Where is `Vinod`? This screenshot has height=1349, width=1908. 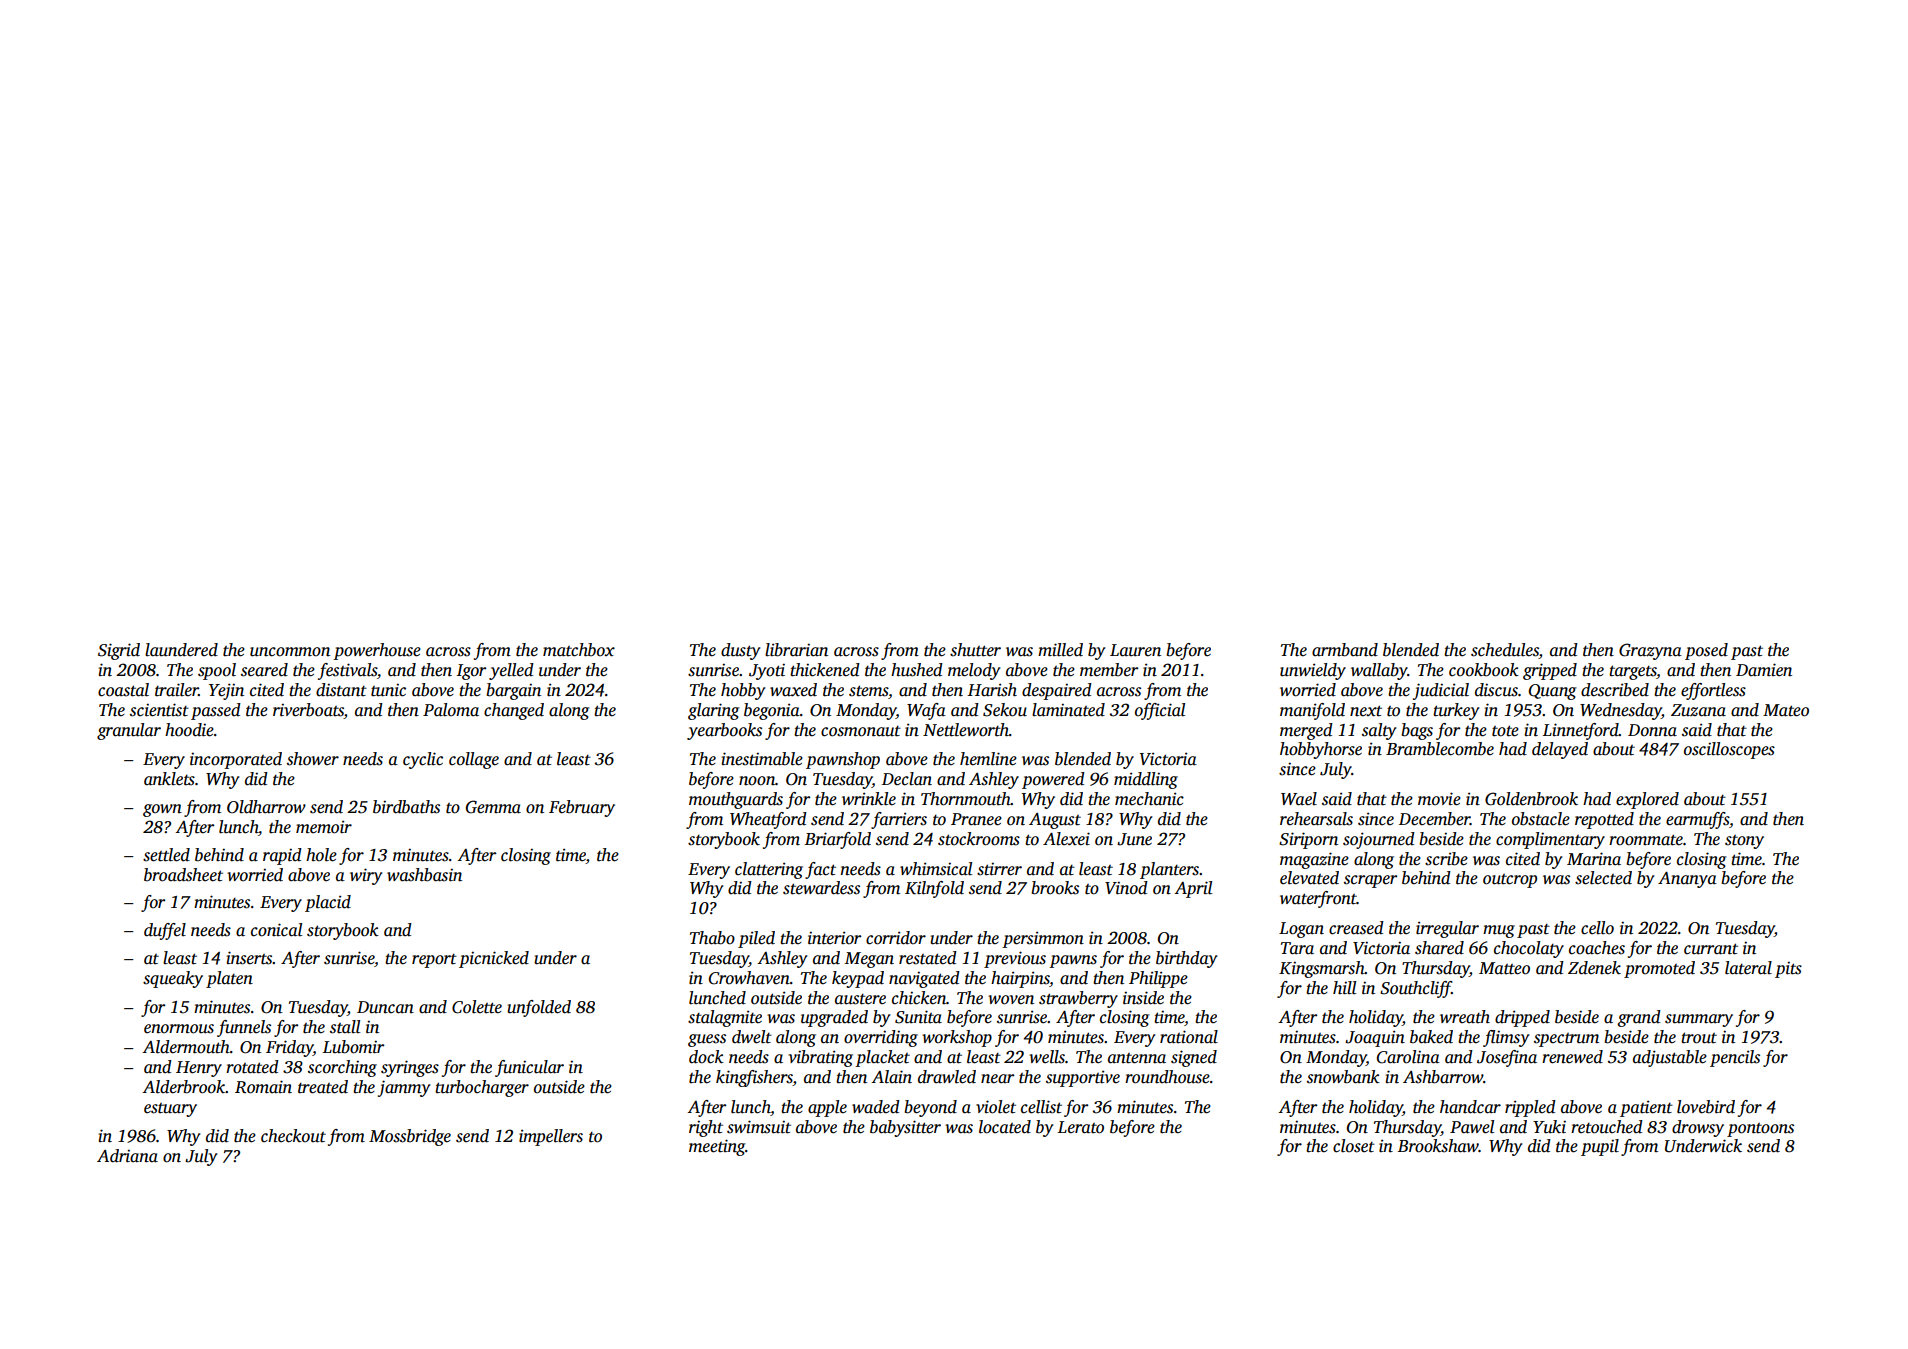 Vinod is located at coordinates (1126, 888).
